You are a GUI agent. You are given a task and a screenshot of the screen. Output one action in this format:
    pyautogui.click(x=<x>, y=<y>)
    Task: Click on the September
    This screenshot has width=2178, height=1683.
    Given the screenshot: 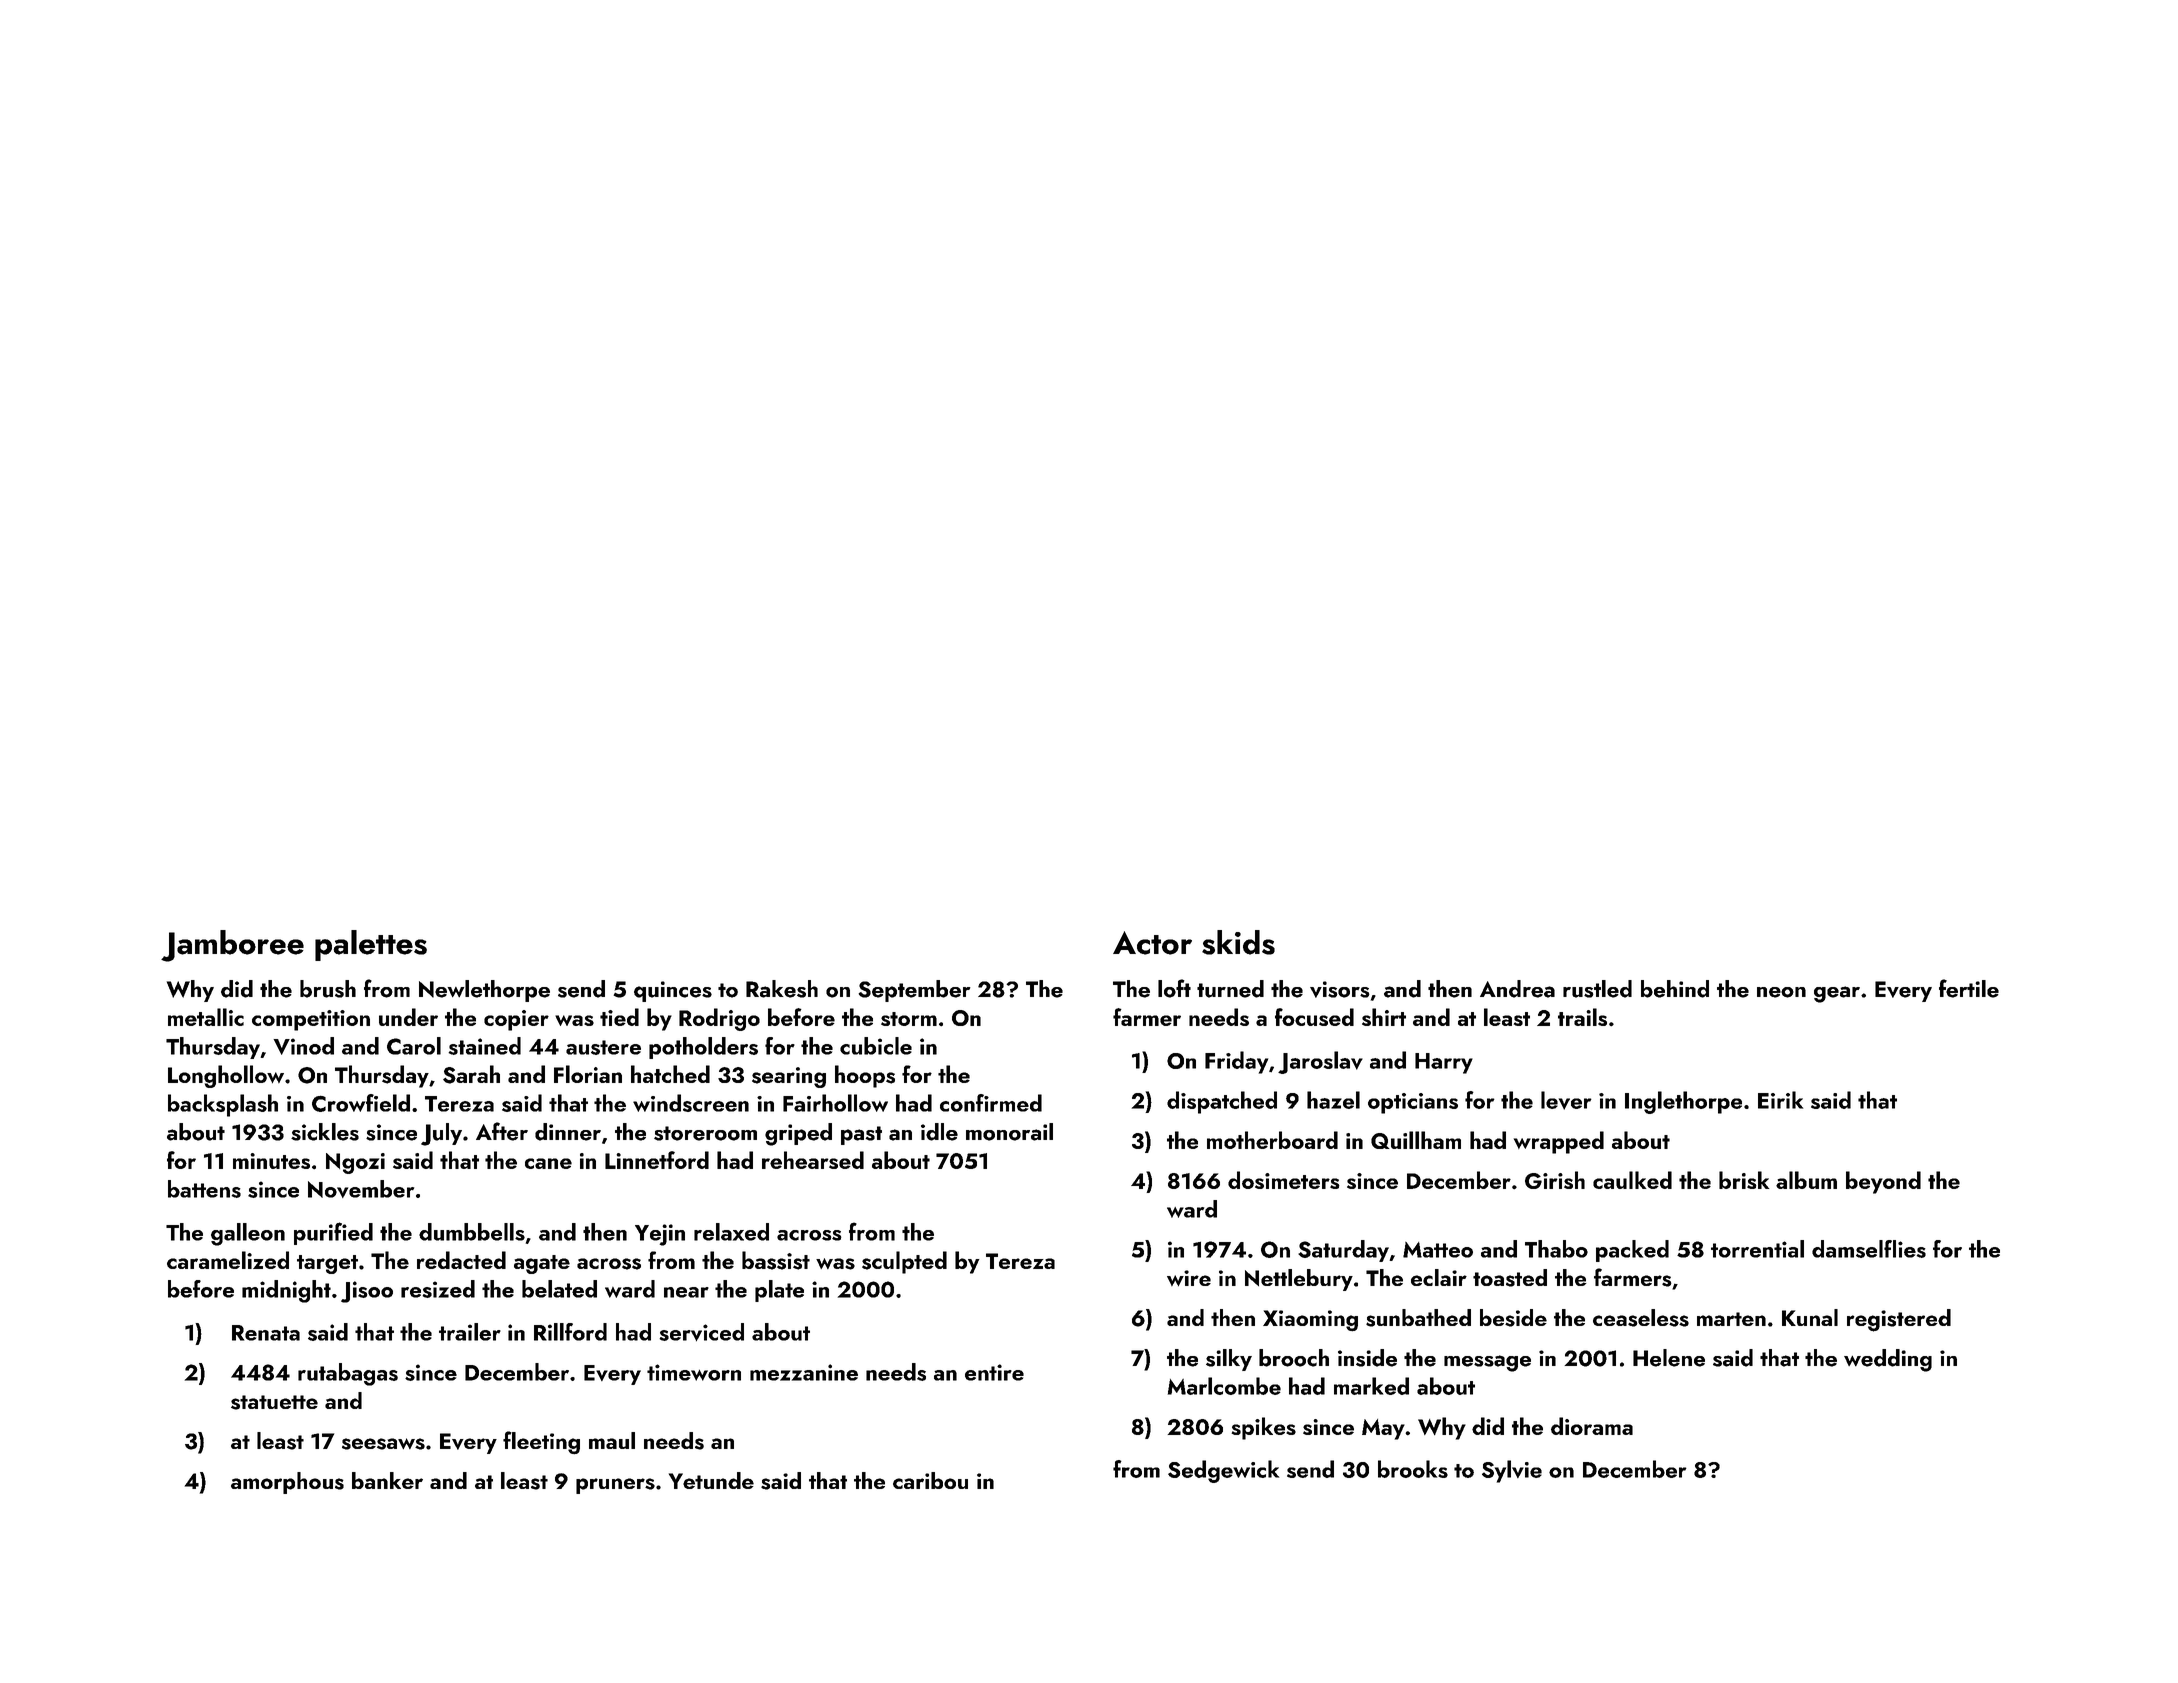 What is the action you would take?
    pyautogui.click(x=914, y=991)
